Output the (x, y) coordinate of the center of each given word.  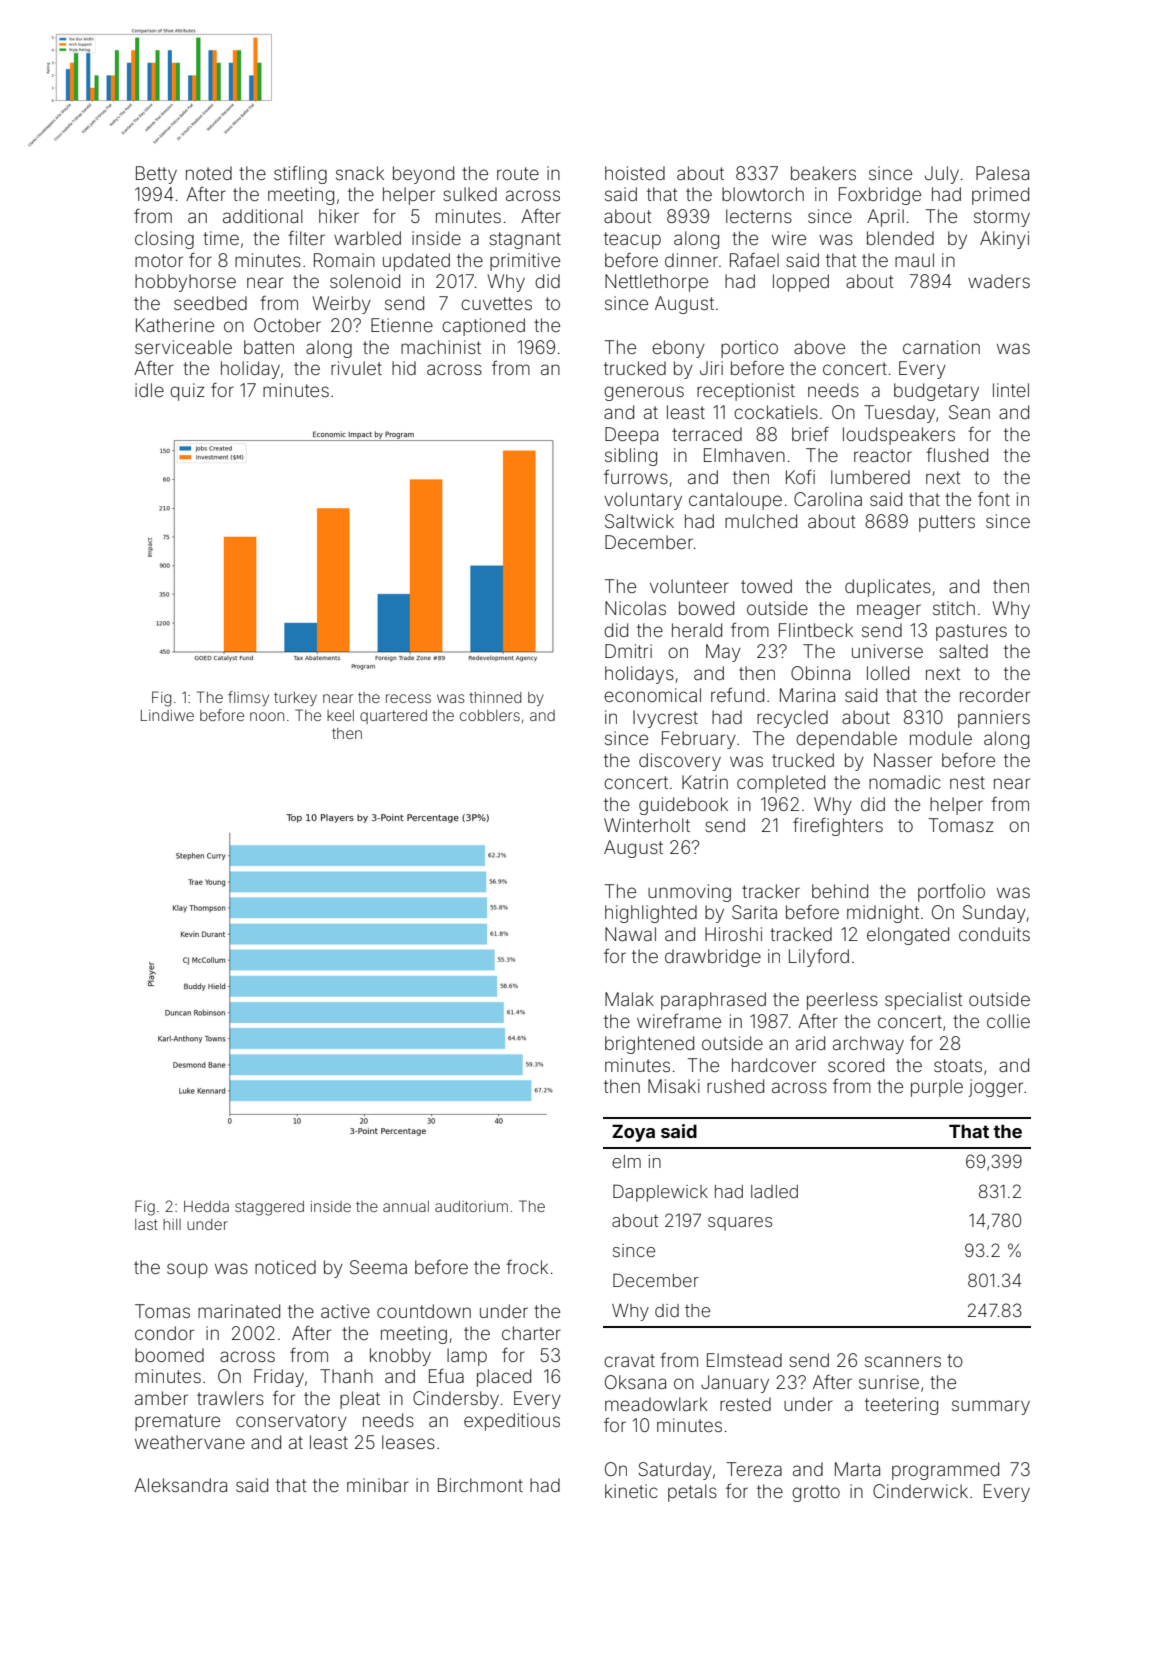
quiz (187, 392)
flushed (957, 455)
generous (644, 393)
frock (527, 1267)
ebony (678, 349)
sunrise (889, 1382)
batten (269, 347)
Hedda (206, 1206)
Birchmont (480, 1485)
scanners (903, 1361)
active (345, 1311)
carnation (941, 347)
